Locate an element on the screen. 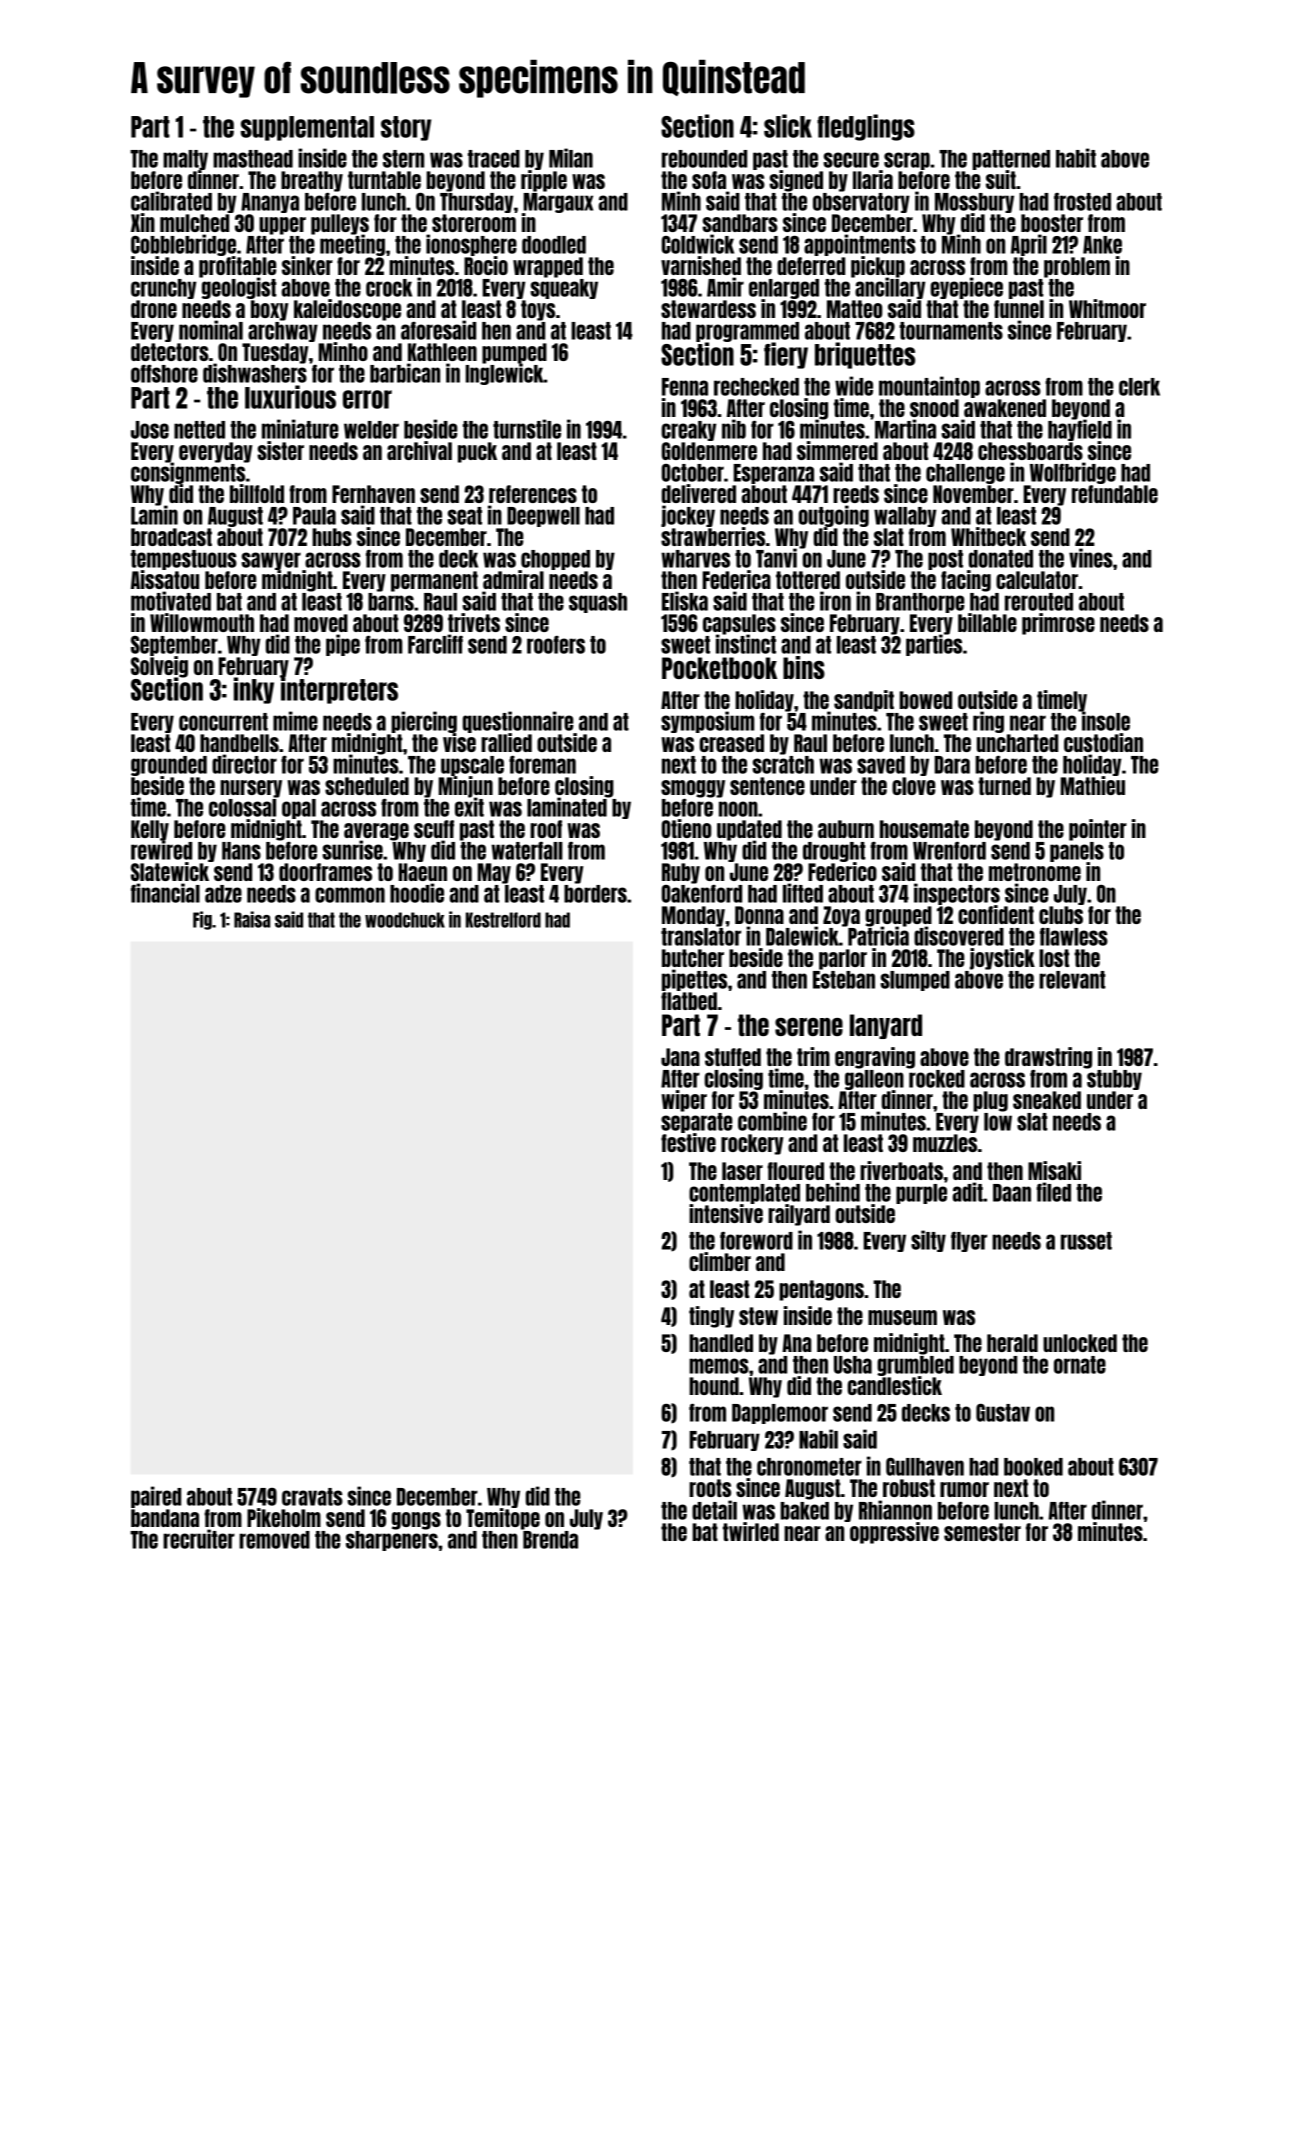 This screenshot has height=2132, width=1294. wallaby is located at coordinates (905, 517).
